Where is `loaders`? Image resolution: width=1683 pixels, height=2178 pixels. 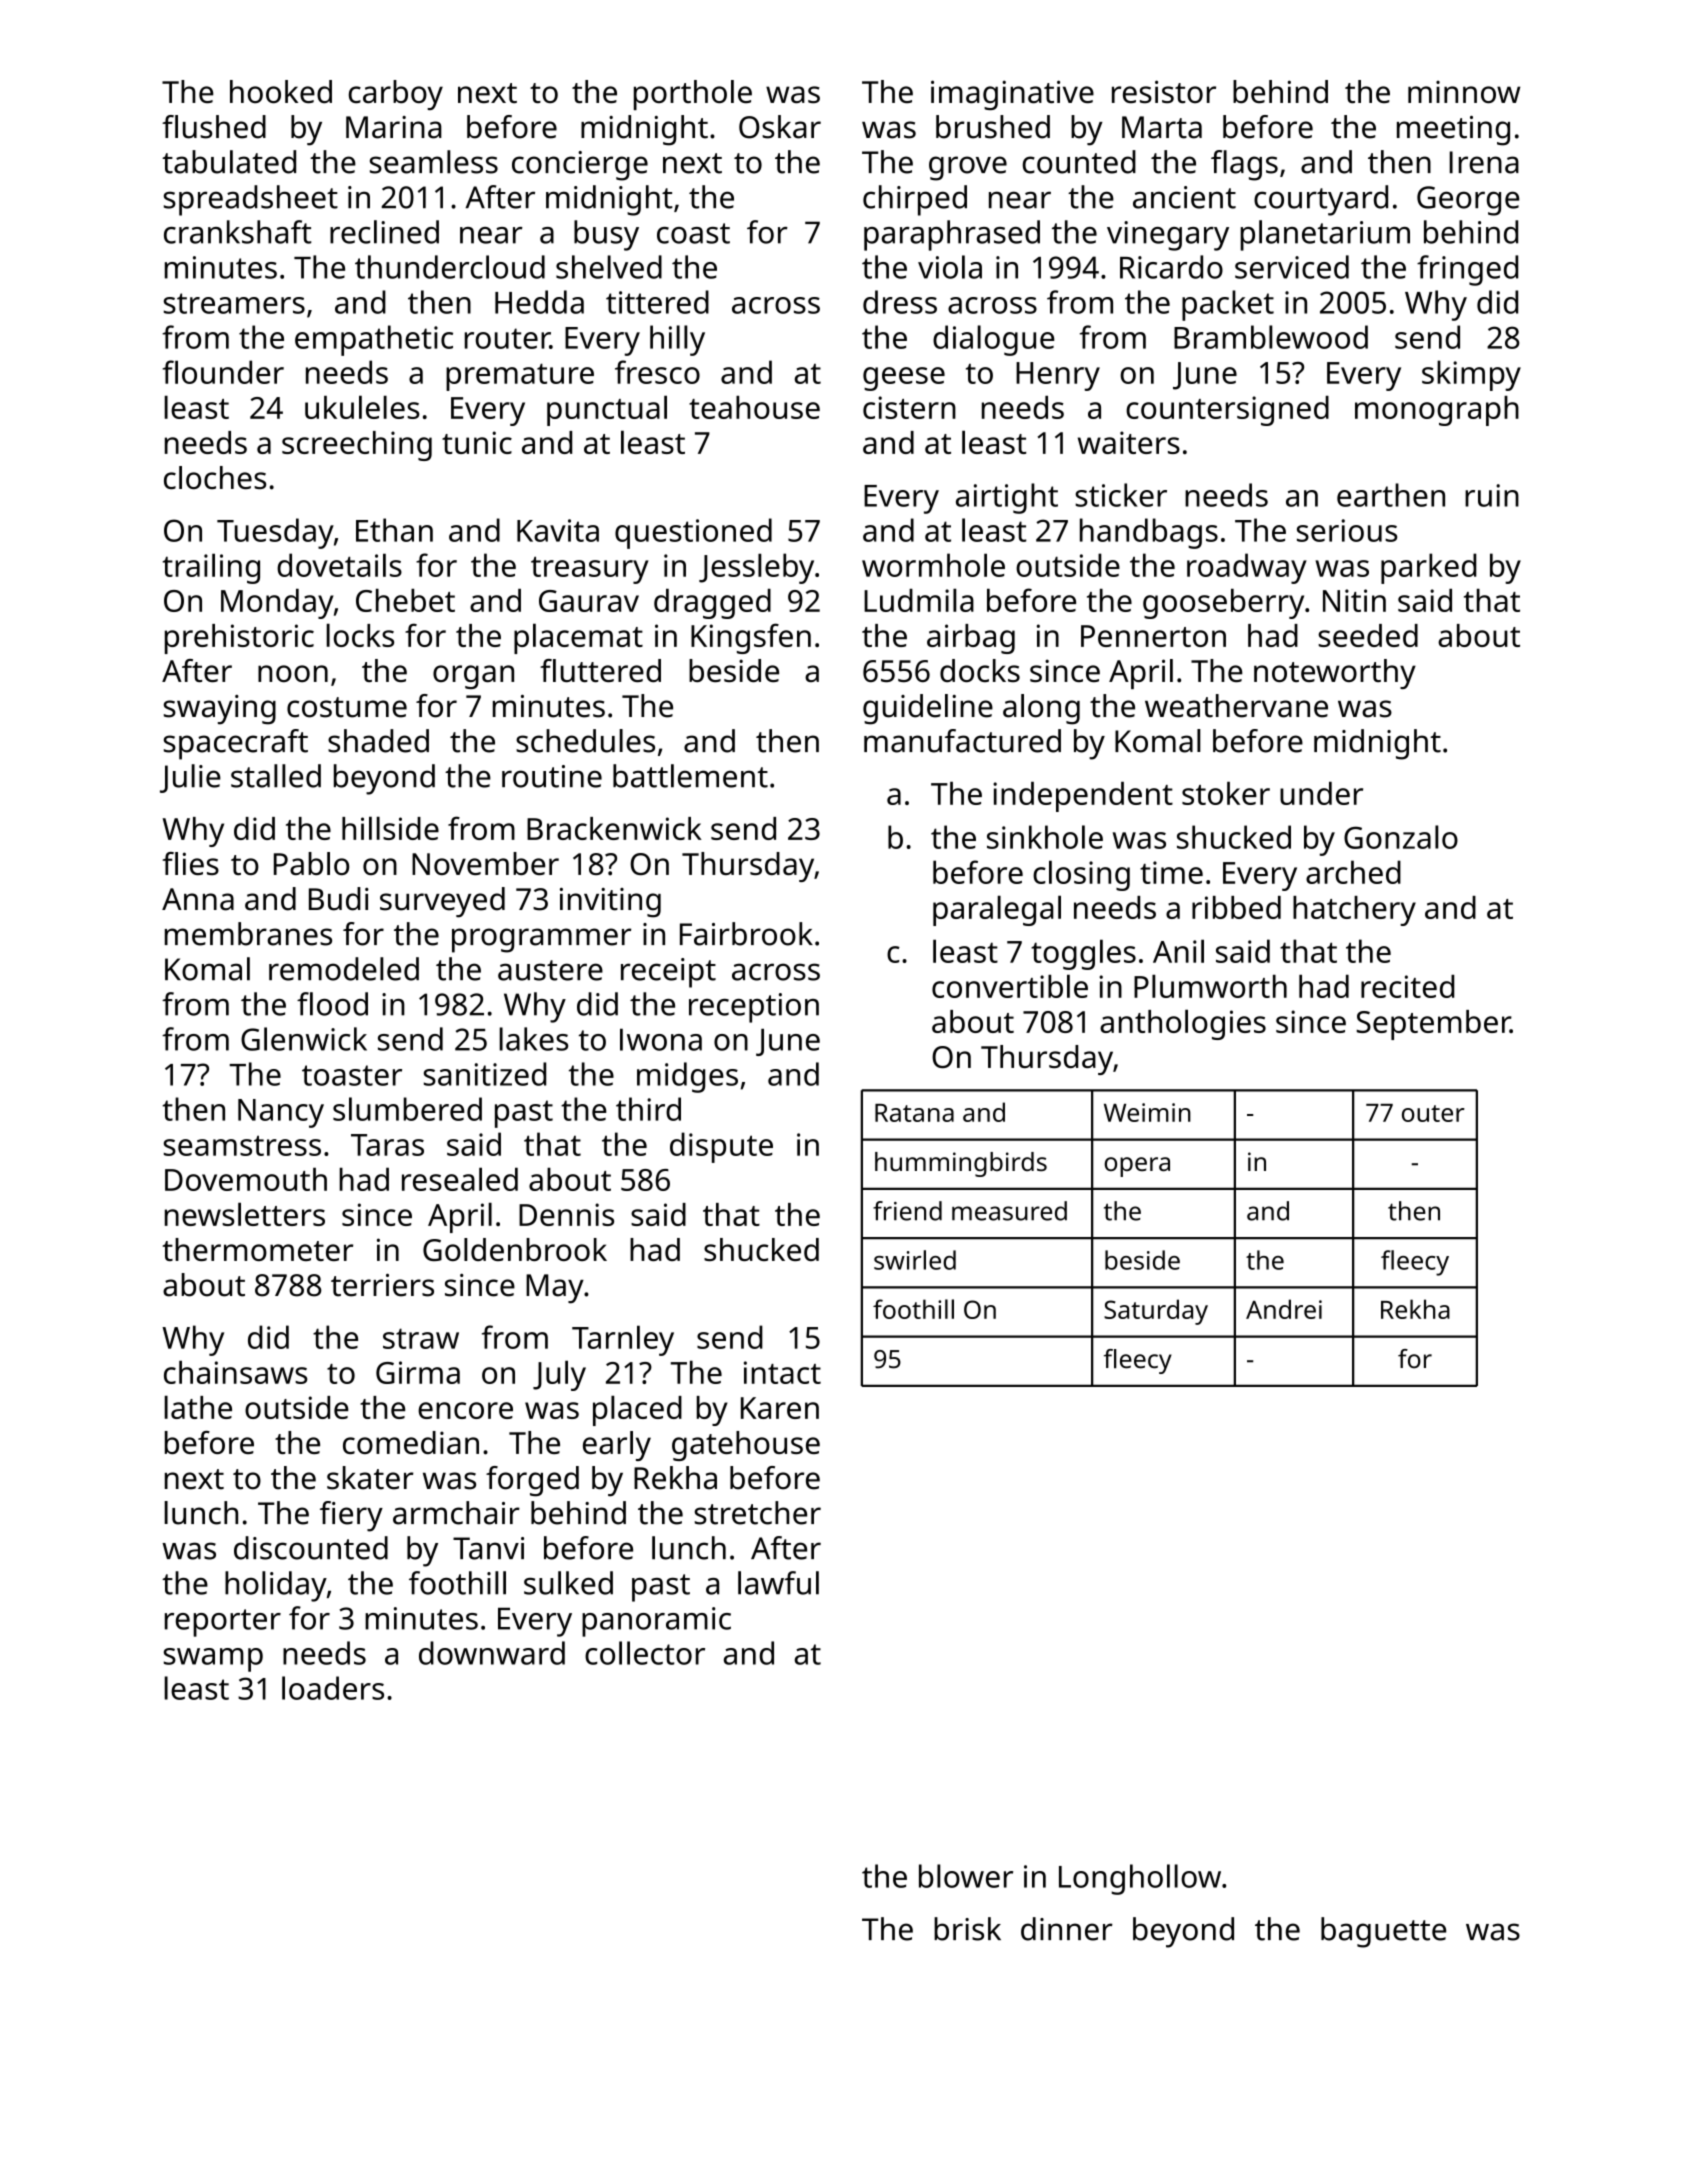 loaders is located at coordinates (333, 1688).
